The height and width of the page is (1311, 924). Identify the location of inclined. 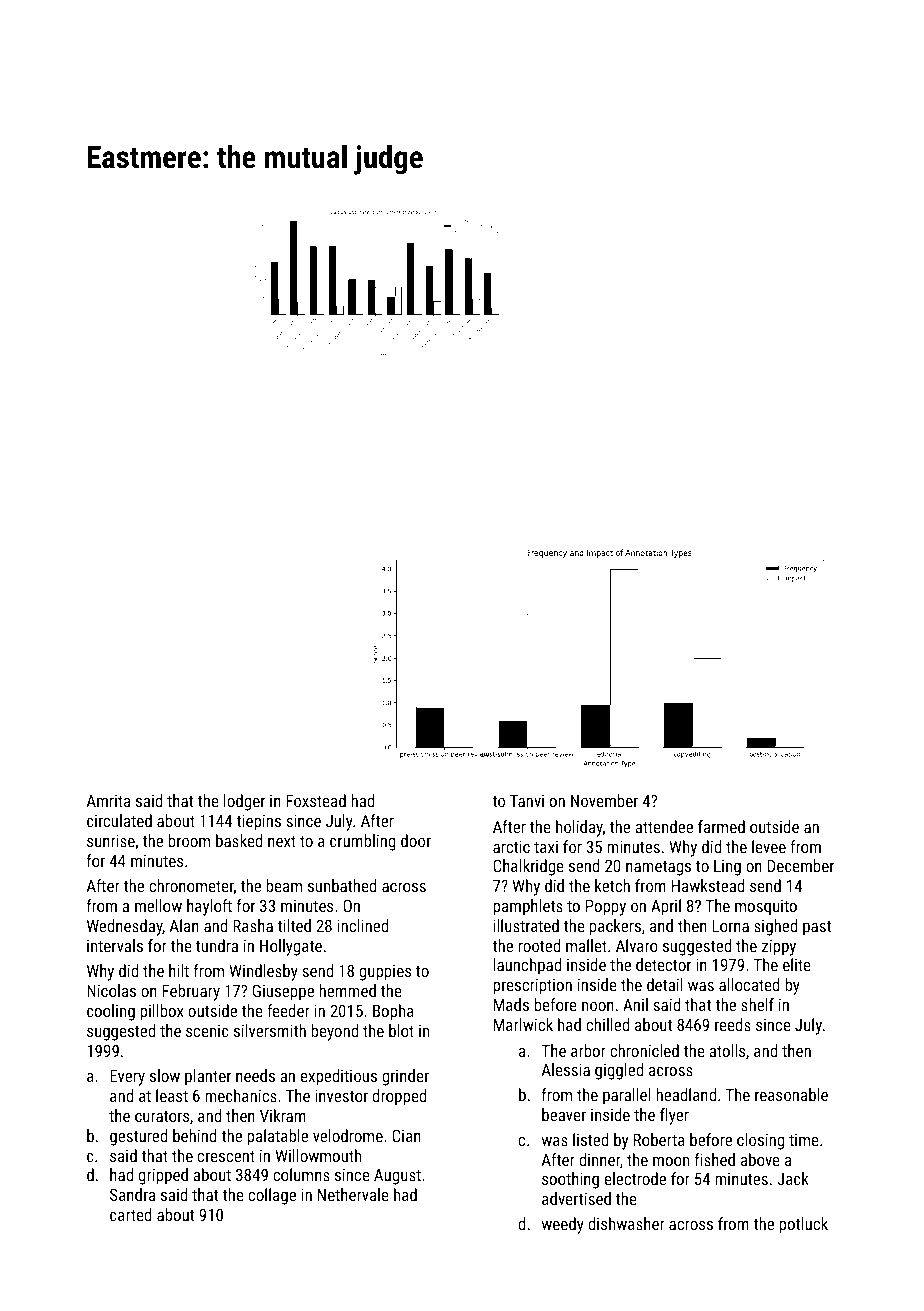
(362, 925).
